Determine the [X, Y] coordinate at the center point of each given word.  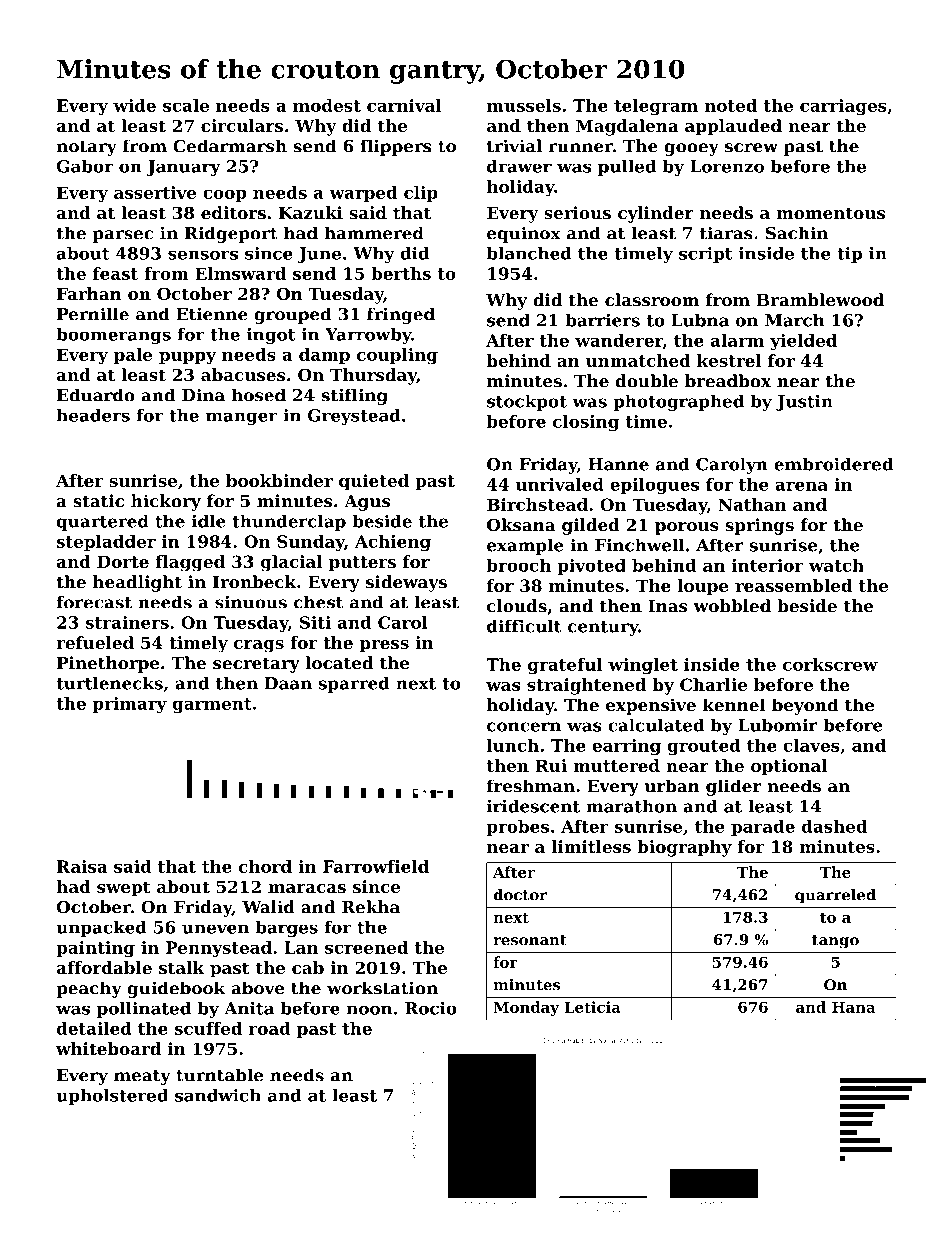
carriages [843, 107]
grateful [565, 666]
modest [327, 105]
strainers [127, 622]
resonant [530, 940]
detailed [94, 1028]
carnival [404, 105]
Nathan [752, 504]
